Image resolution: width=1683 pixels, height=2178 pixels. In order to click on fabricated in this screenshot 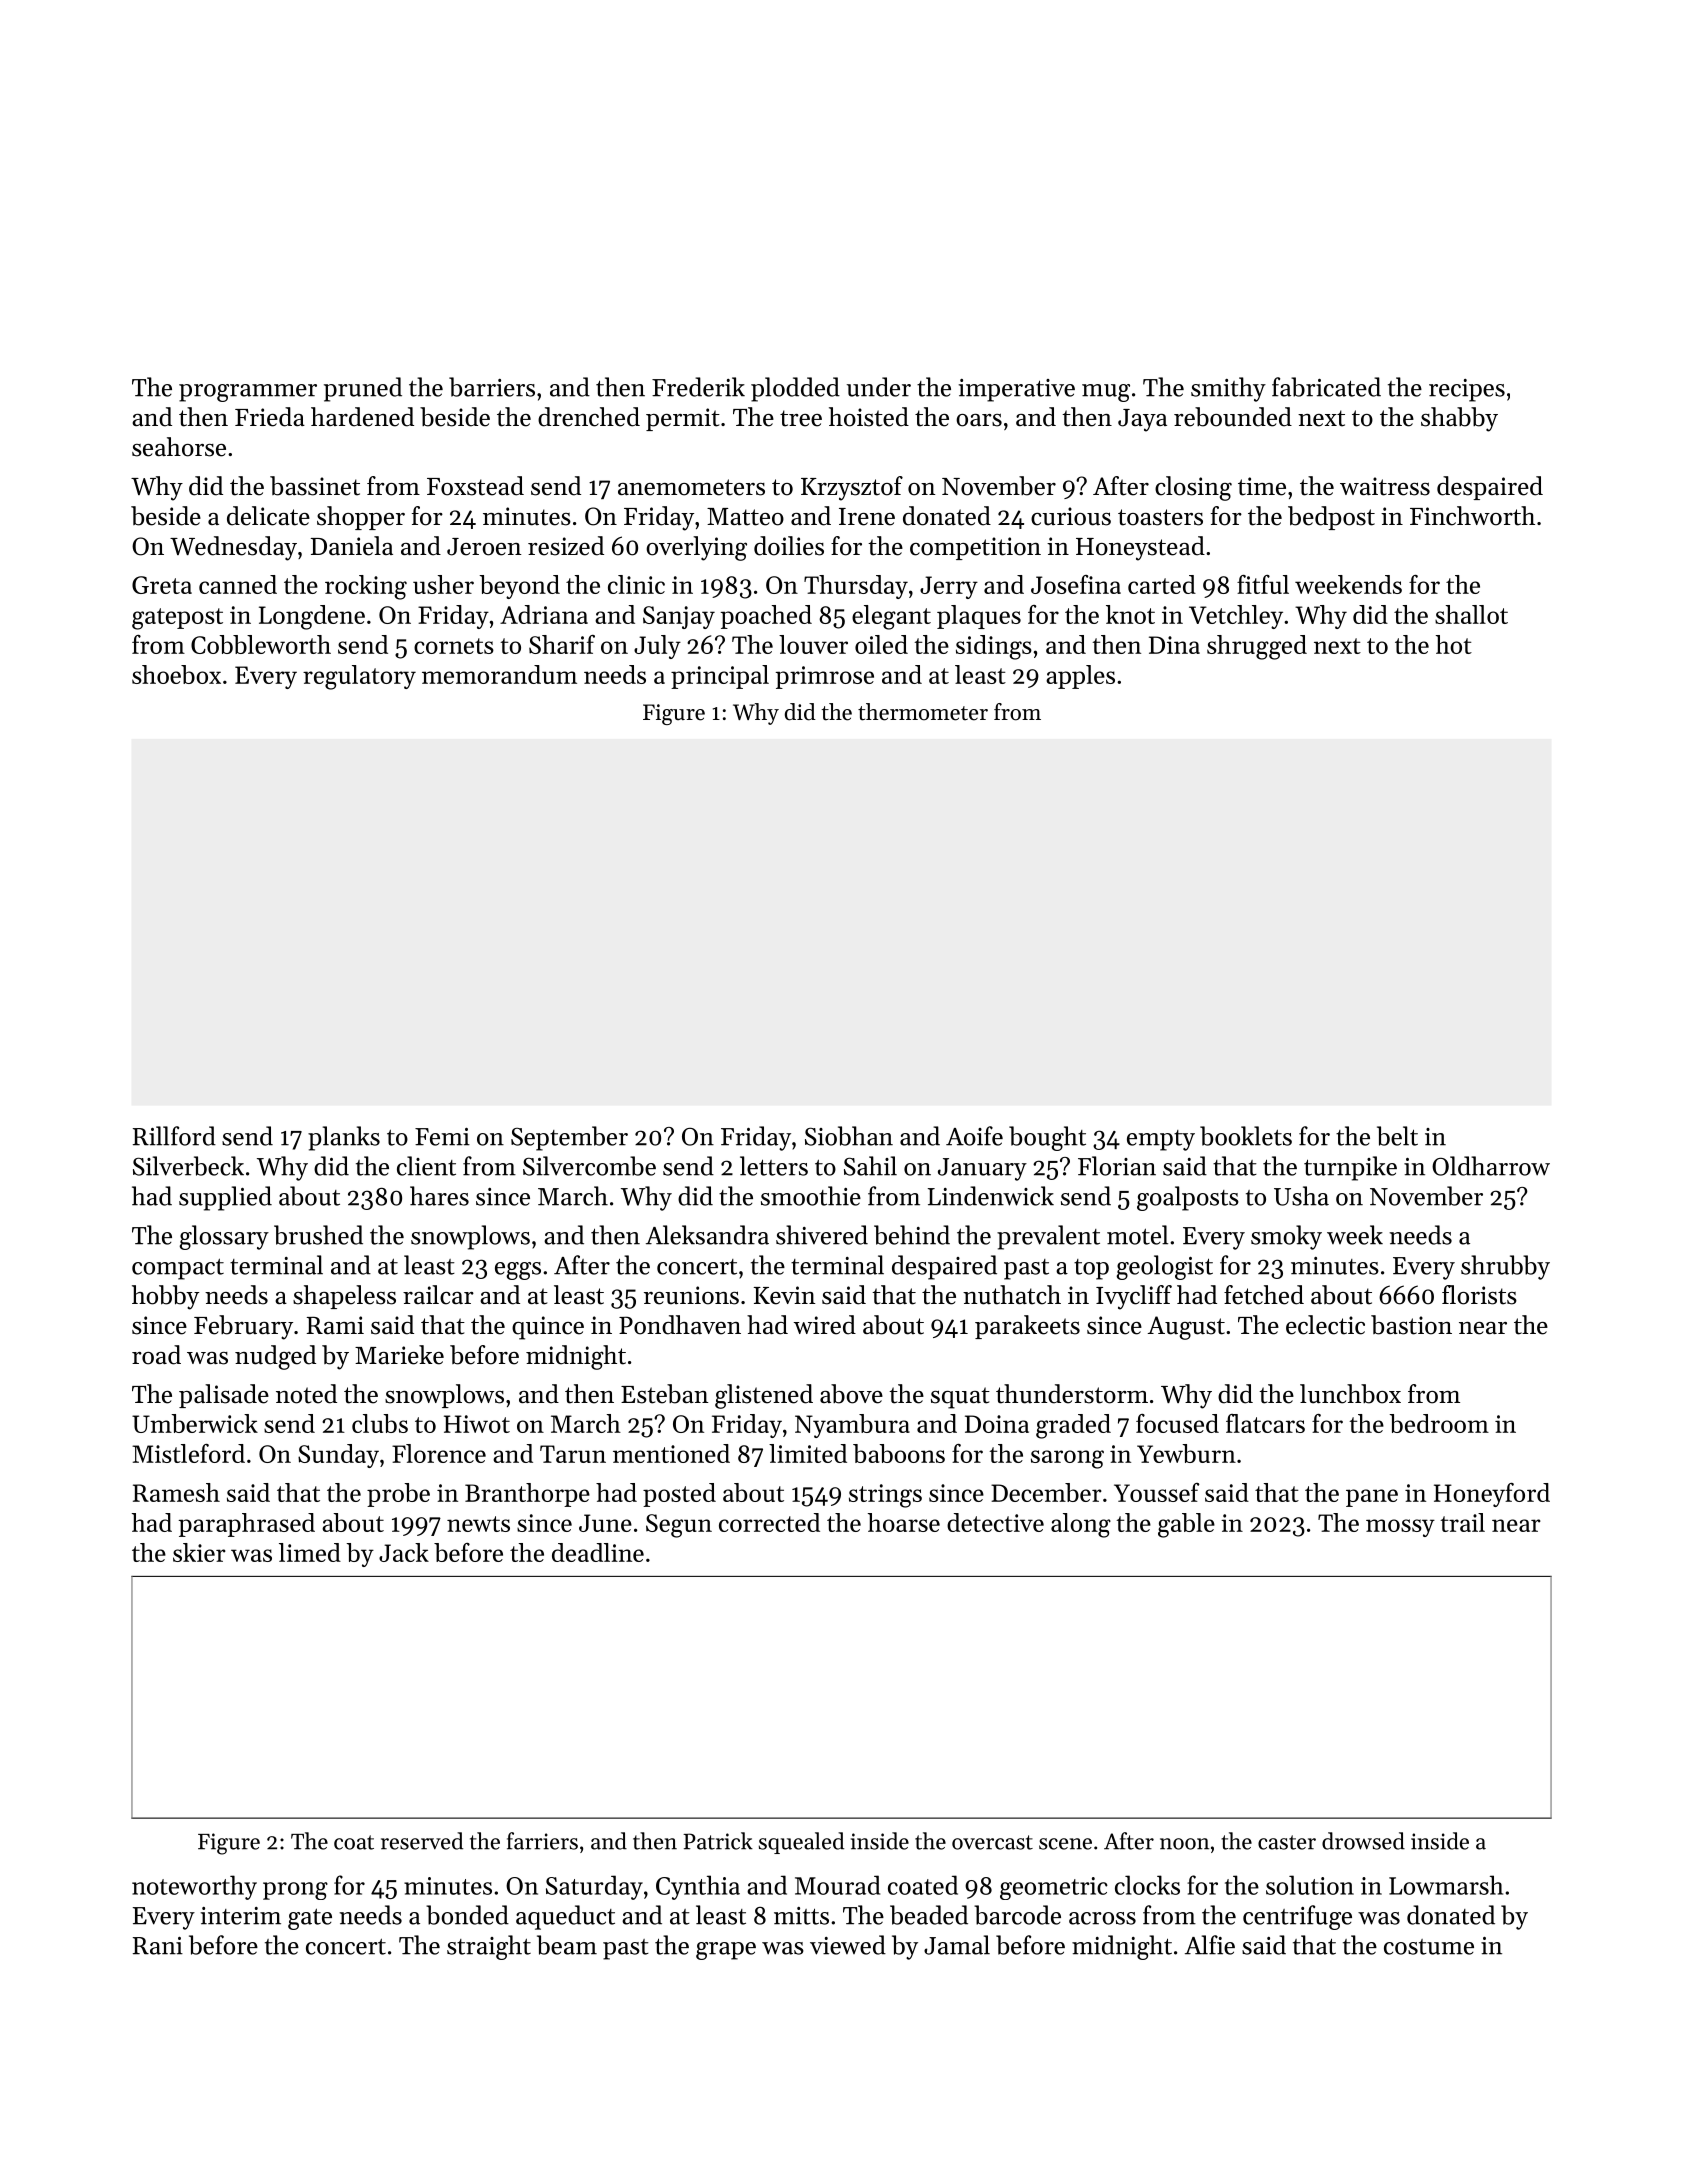, I will do `click(1326, 387)`.
